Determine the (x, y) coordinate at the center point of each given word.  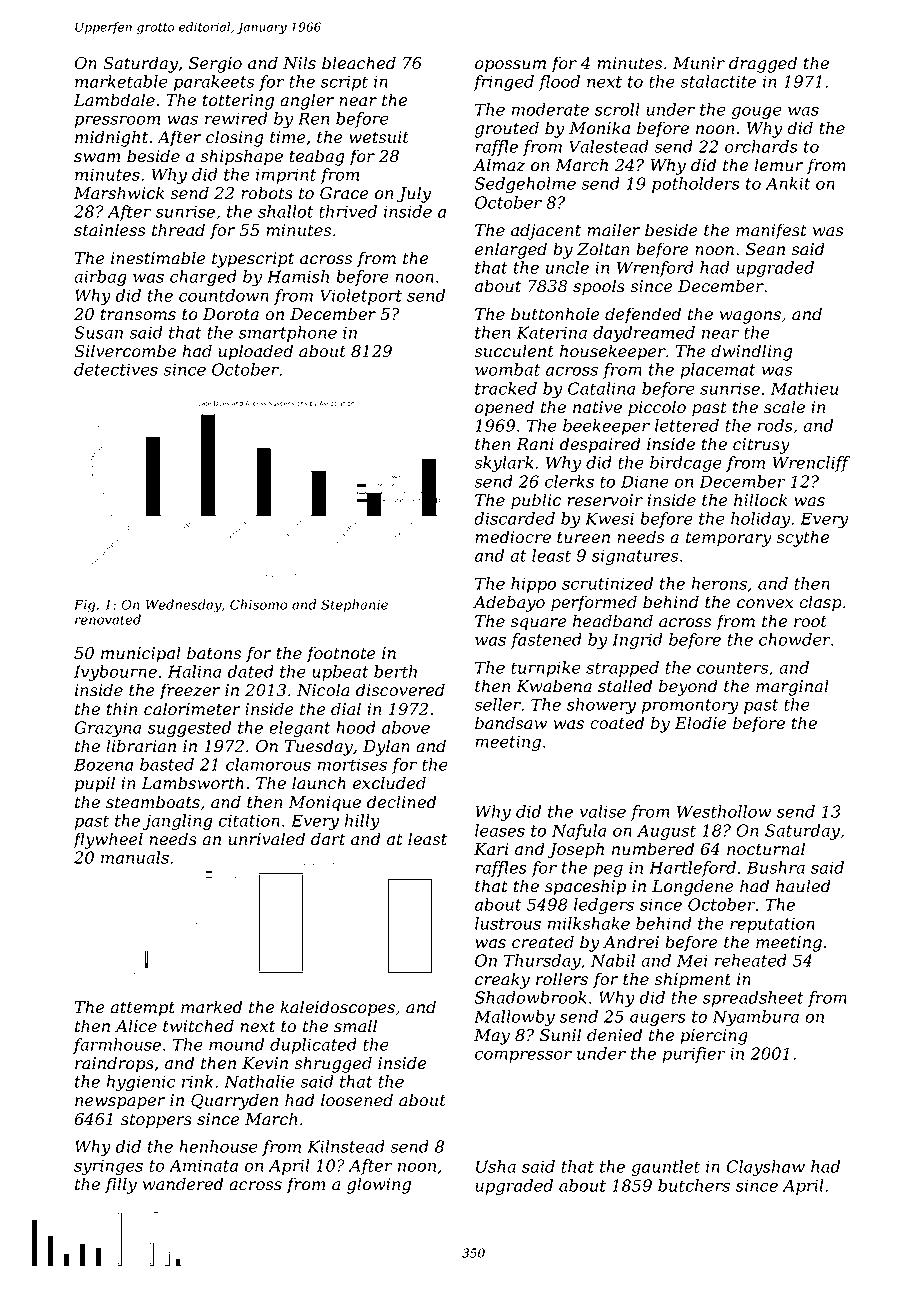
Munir (699, 63)
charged (203, 278)
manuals (135, 857)
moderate (550, 109)
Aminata (203, 1165)
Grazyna (107, 729)
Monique (324, 804)
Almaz (499, 165)
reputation (772, 925)
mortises (352, 764)
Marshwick (119, 193)
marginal (792, 687)
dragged (763, 64)
